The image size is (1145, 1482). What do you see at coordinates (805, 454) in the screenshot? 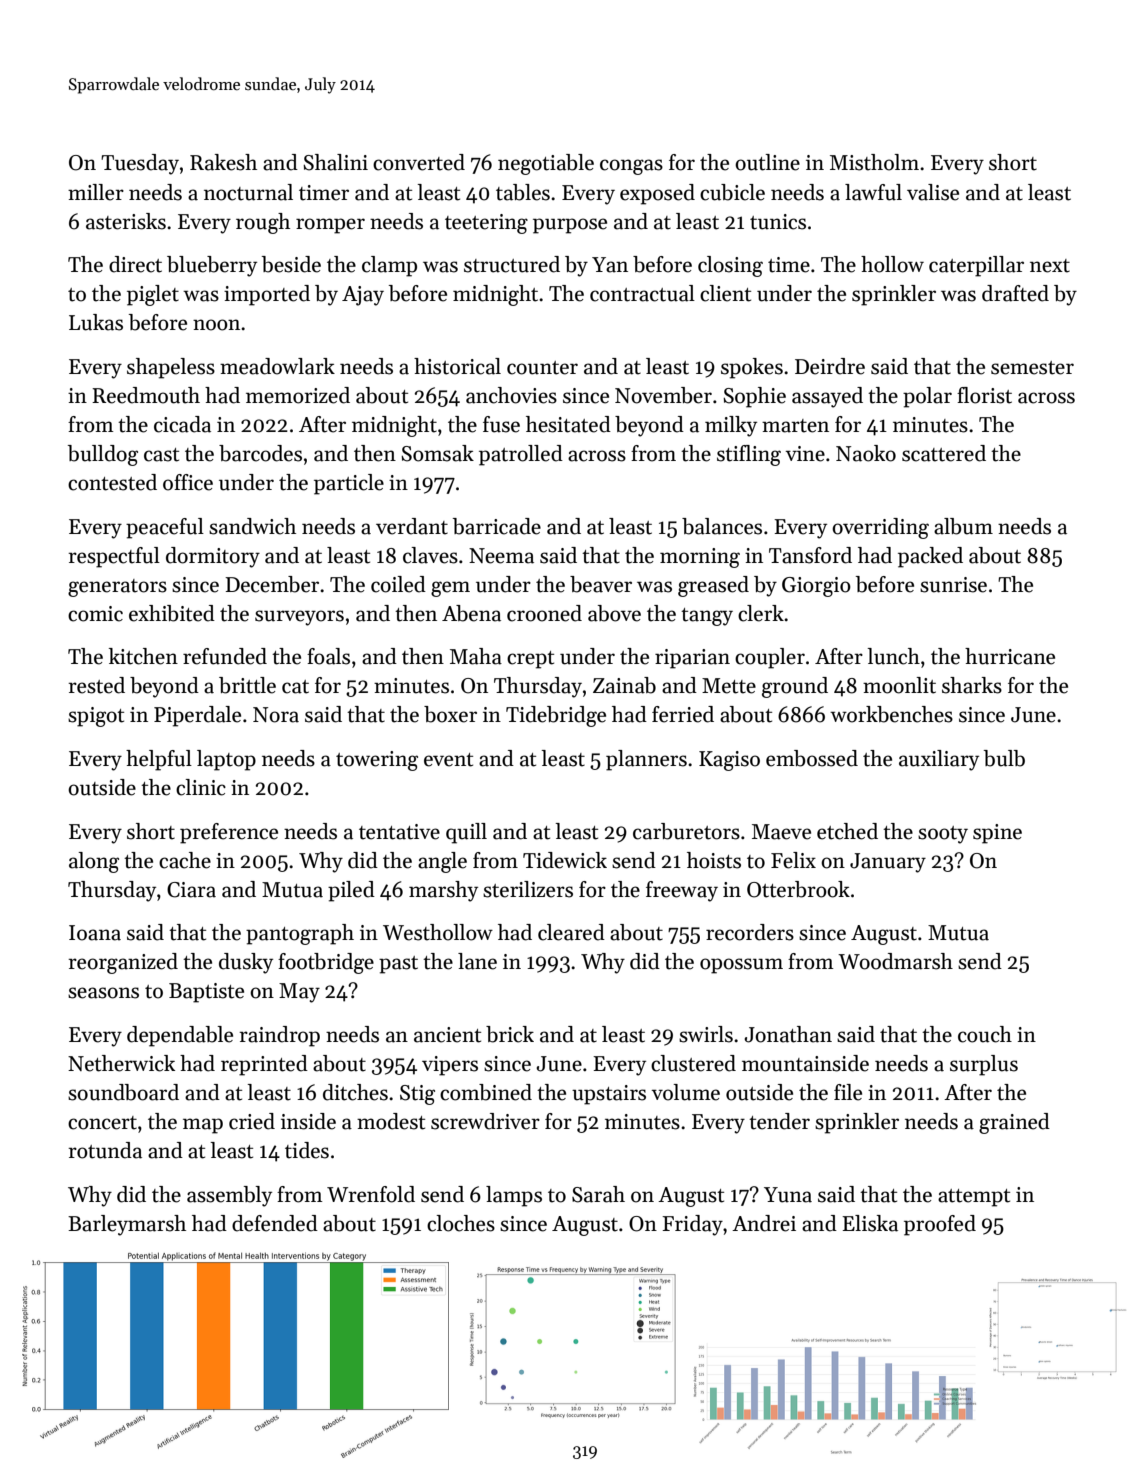
I see `vine` at bounding box center [805, 454].
